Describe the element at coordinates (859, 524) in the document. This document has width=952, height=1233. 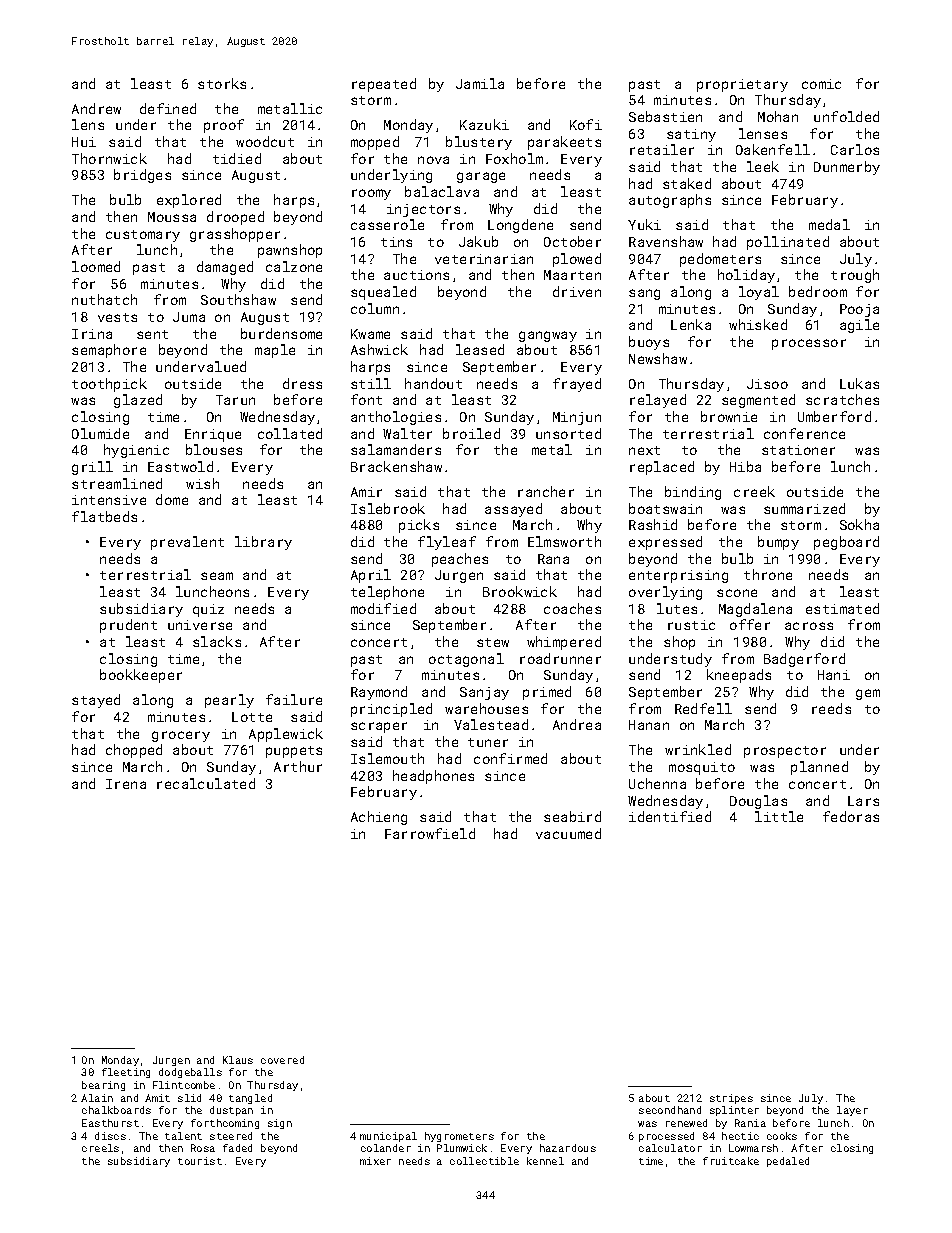
I see `Sokha` at that location.
